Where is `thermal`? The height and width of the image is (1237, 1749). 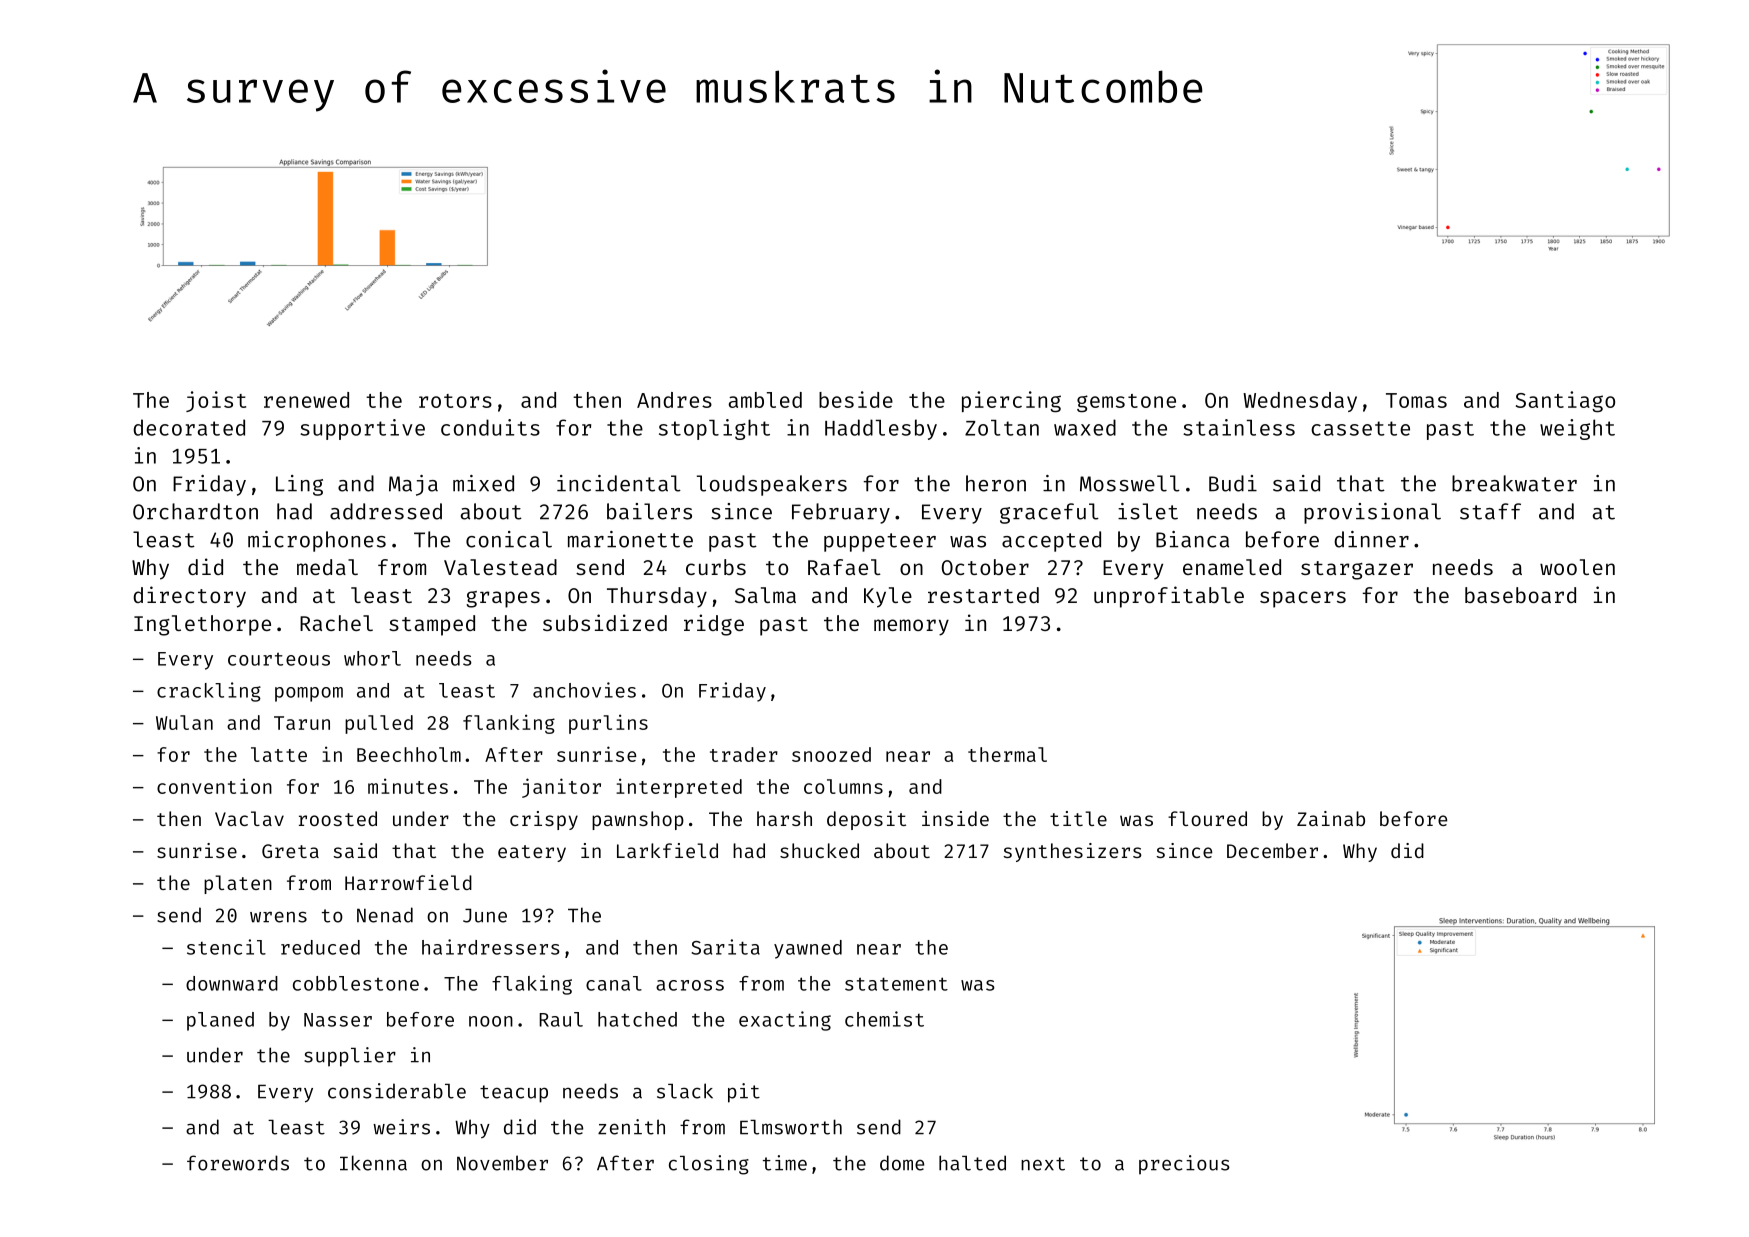
thermal is located at coordinates (1007, 754).
